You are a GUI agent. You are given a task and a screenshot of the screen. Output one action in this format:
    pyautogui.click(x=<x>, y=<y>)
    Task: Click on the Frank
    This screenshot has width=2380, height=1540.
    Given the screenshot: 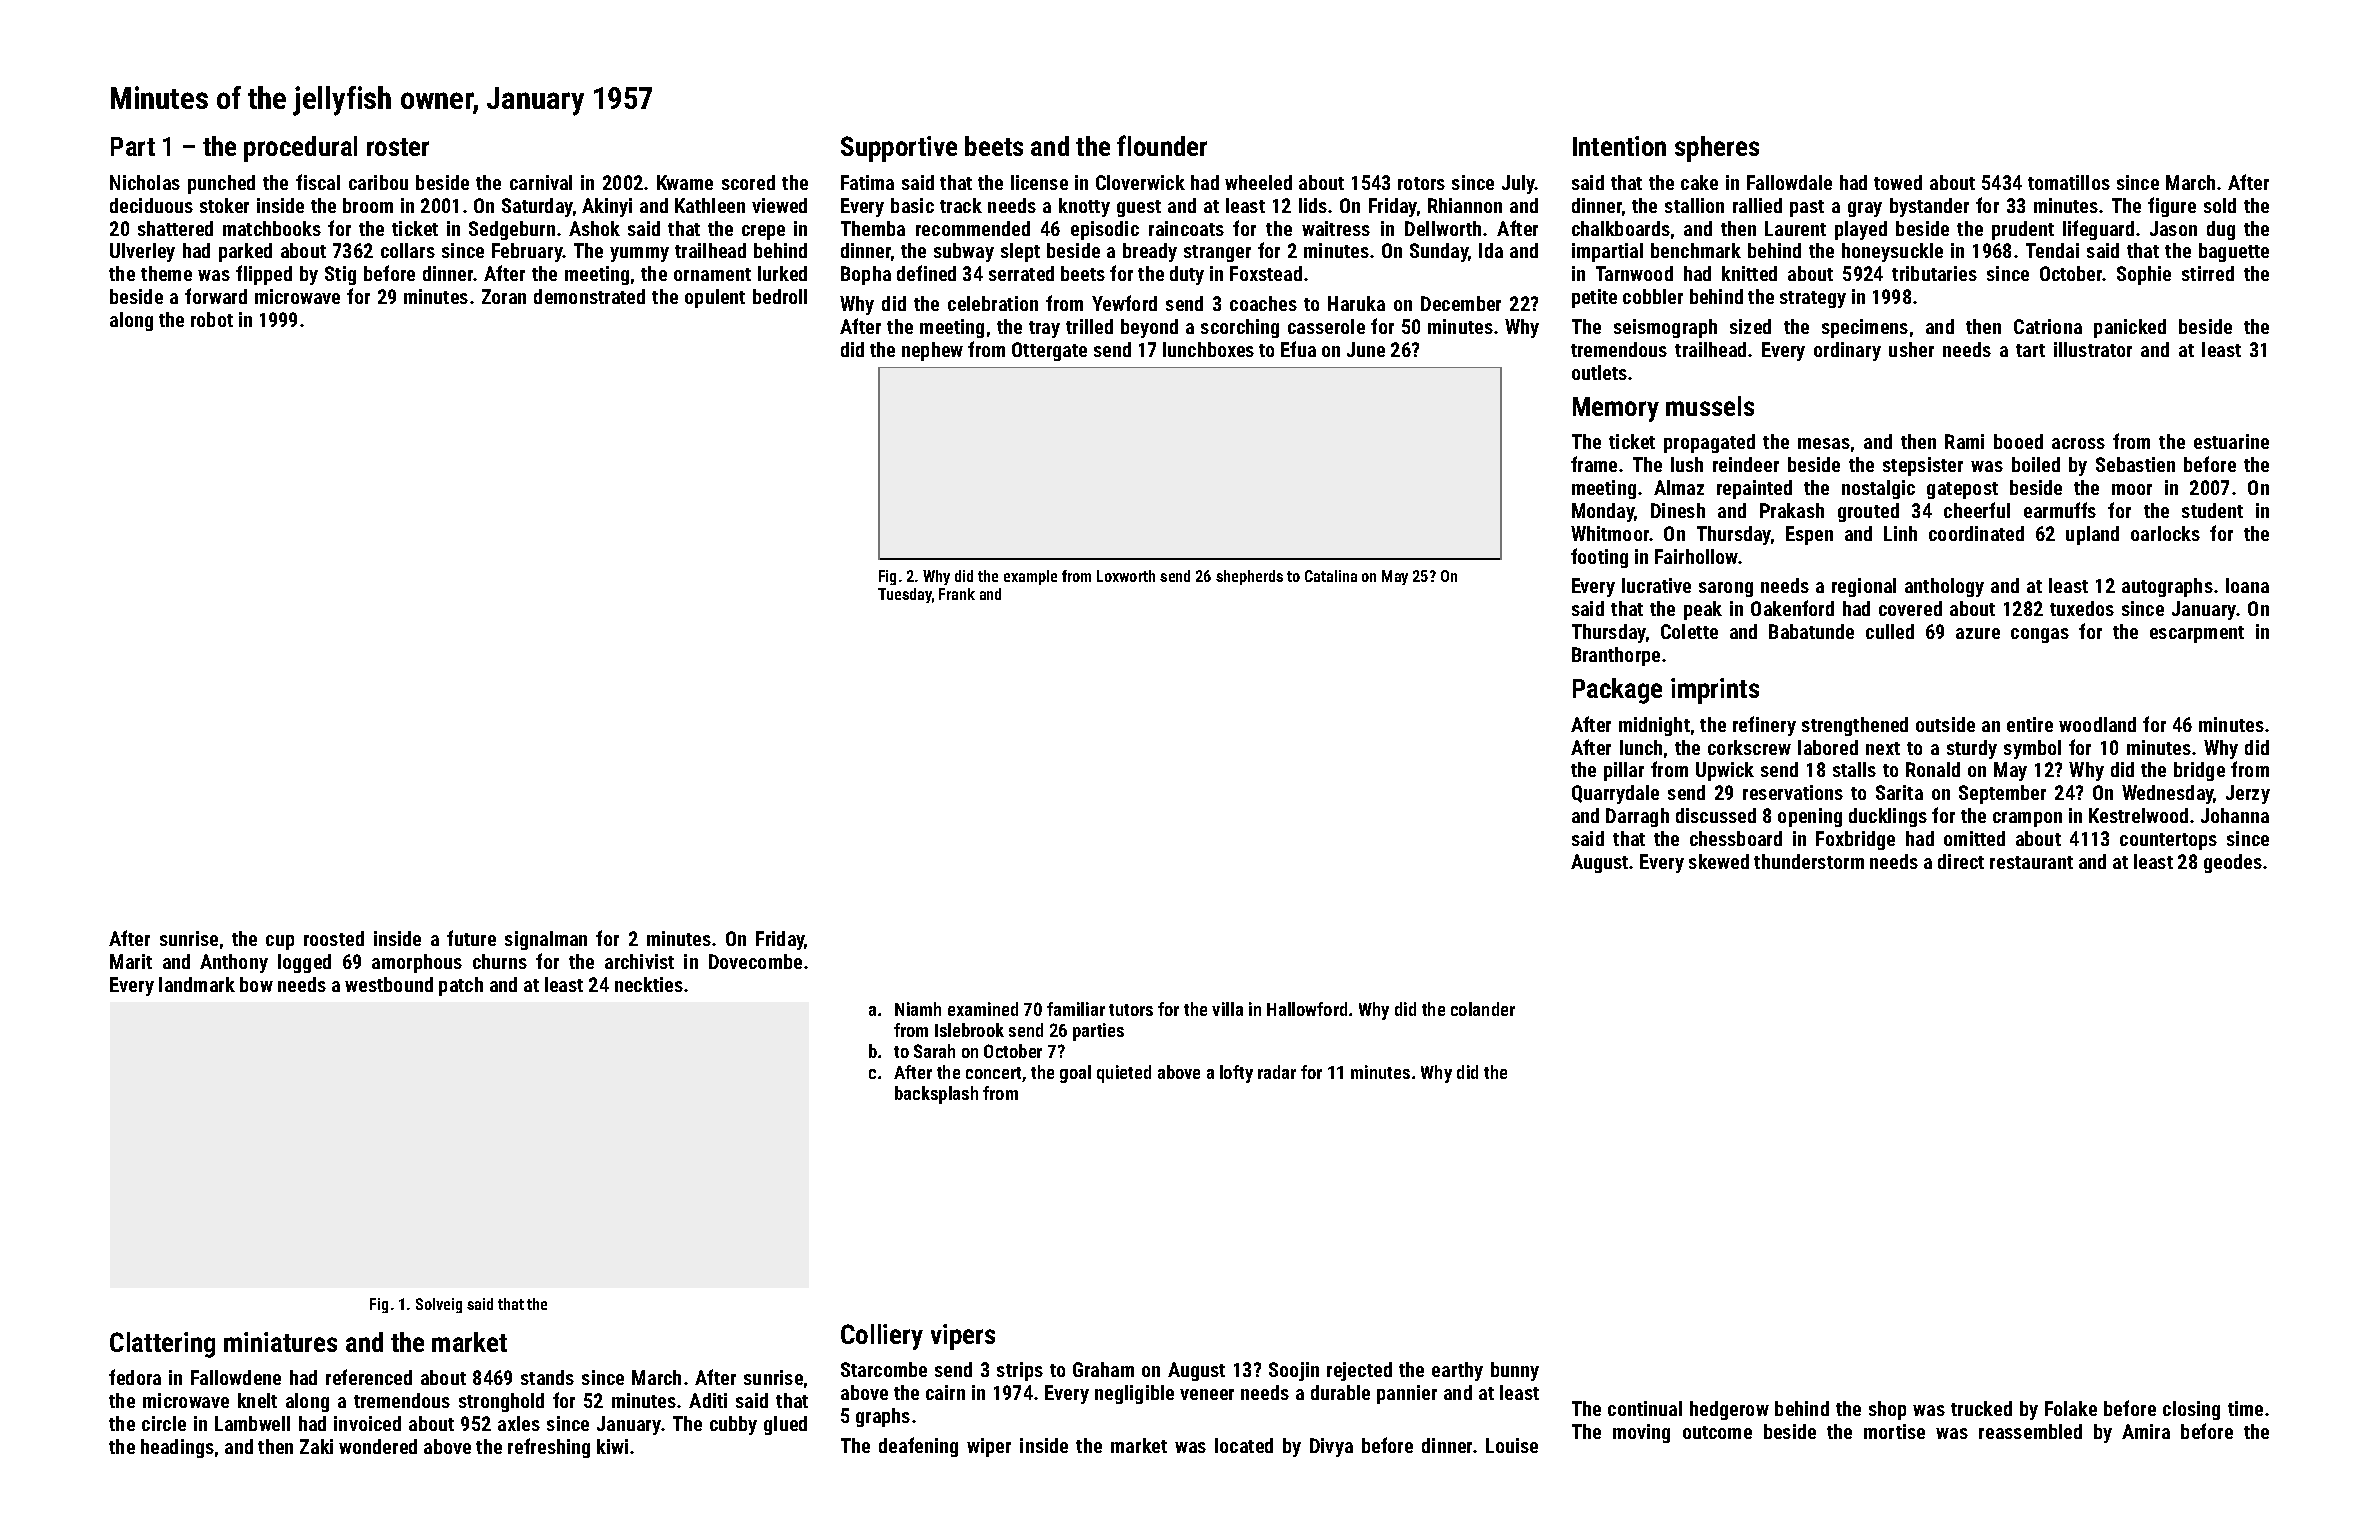 What is the action you would take?
    pyautogui.click(x=957, y=594)
